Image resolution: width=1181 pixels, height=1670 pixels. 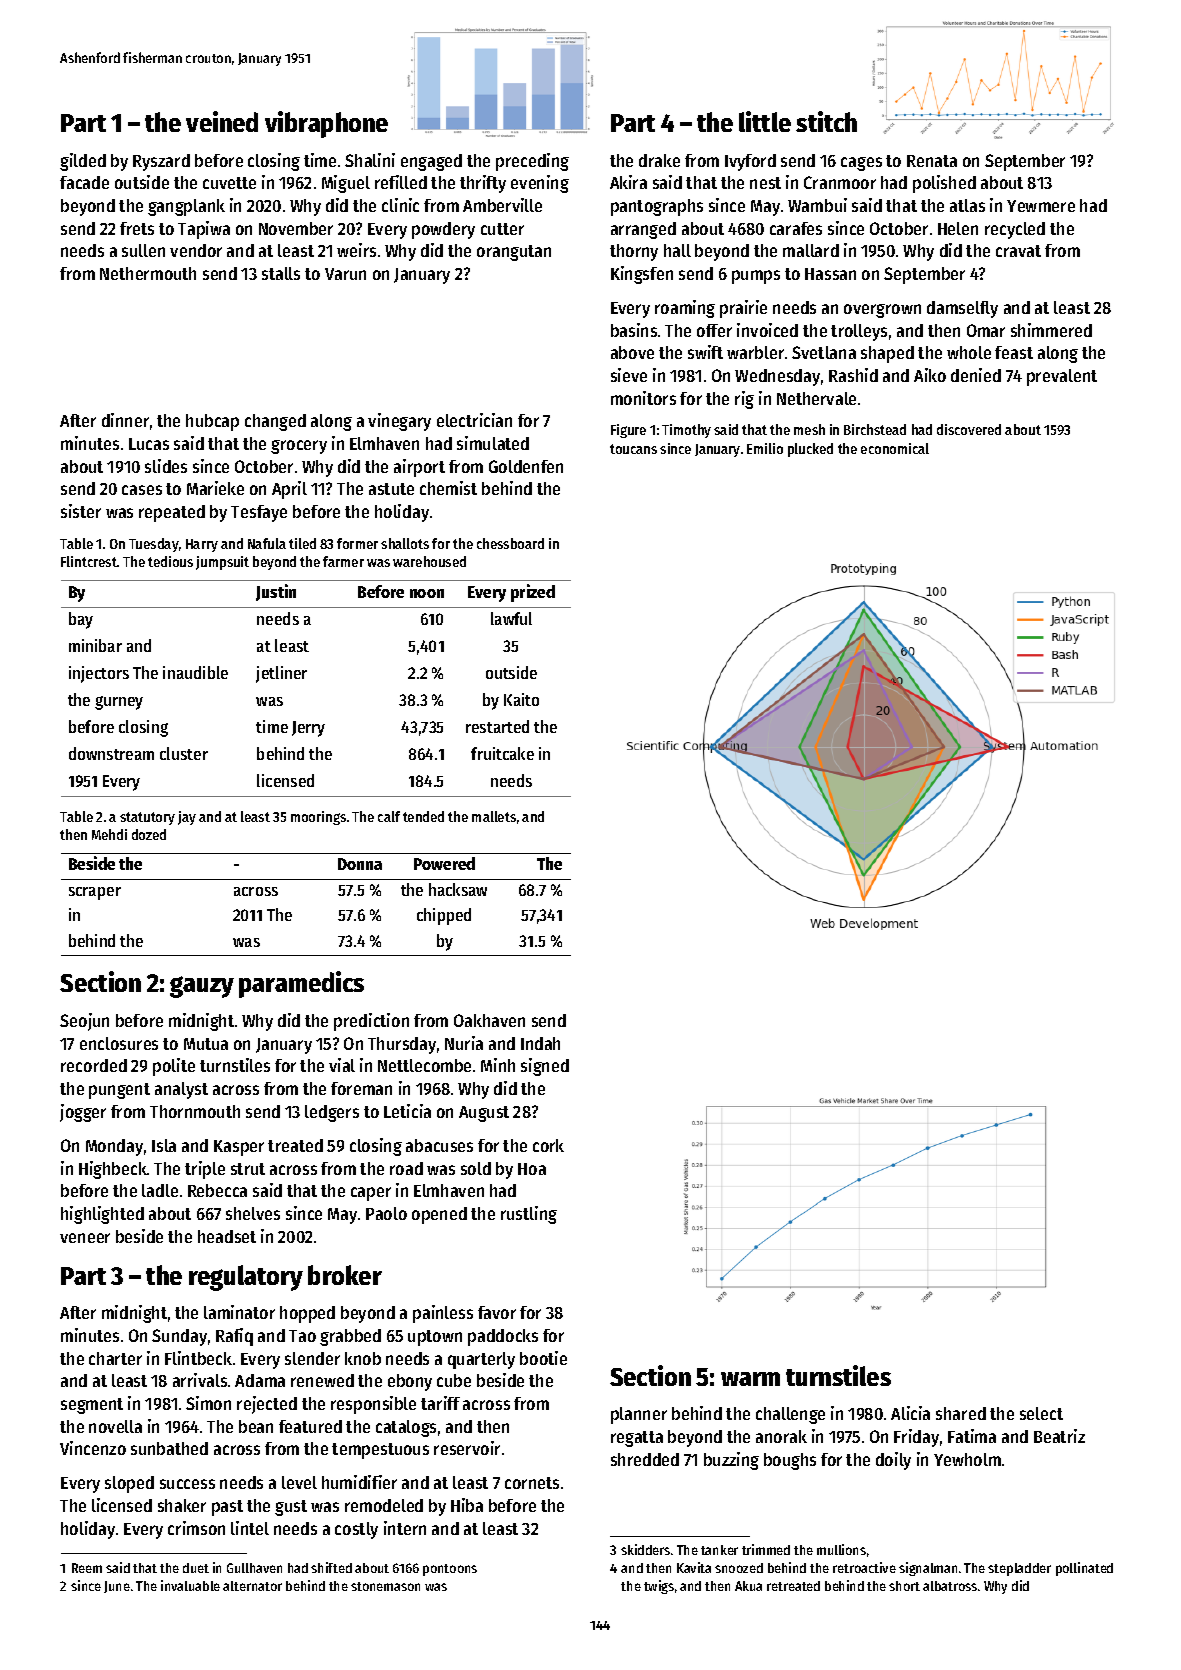 What do you see at coordinates (299, 447) in the image?
I see `grocery` at bounding box center [299, 447].
